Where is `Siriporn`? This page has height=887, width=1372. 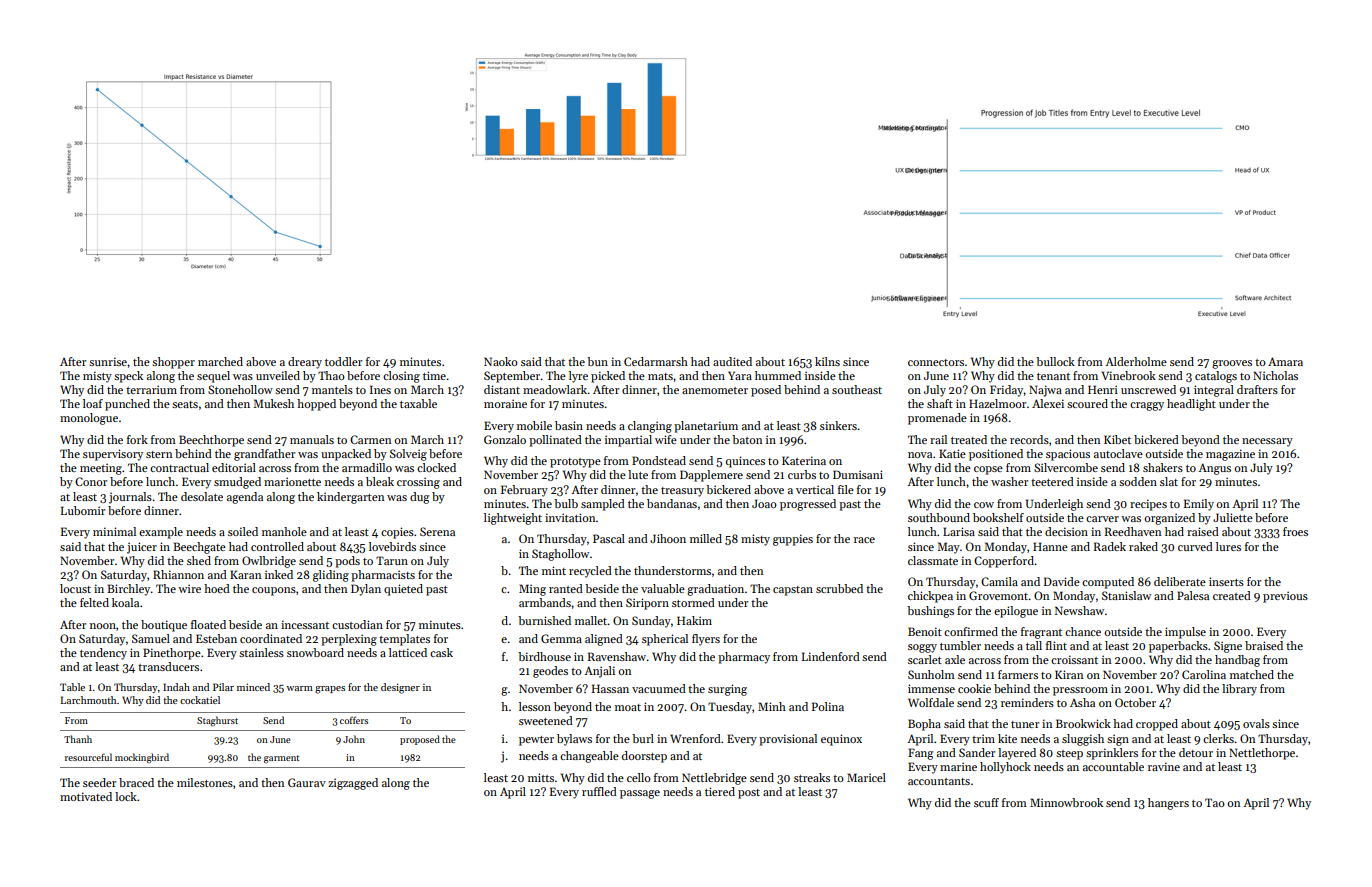 Siriporn is located at coordinates (647, 604).
